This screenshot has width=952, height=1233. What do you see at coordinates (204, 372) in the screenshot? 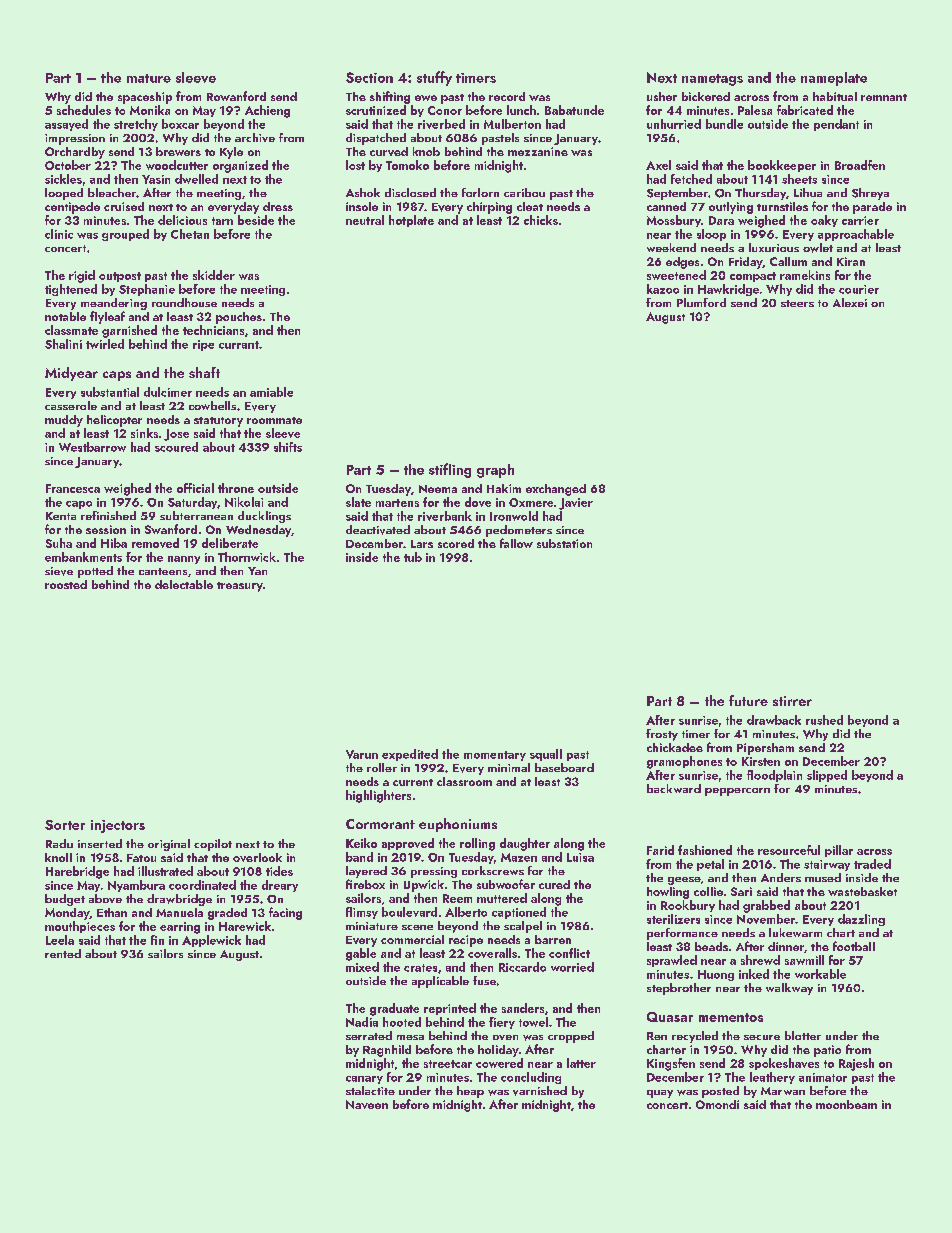
I see `shaft` at bounding box center [204, 372].
